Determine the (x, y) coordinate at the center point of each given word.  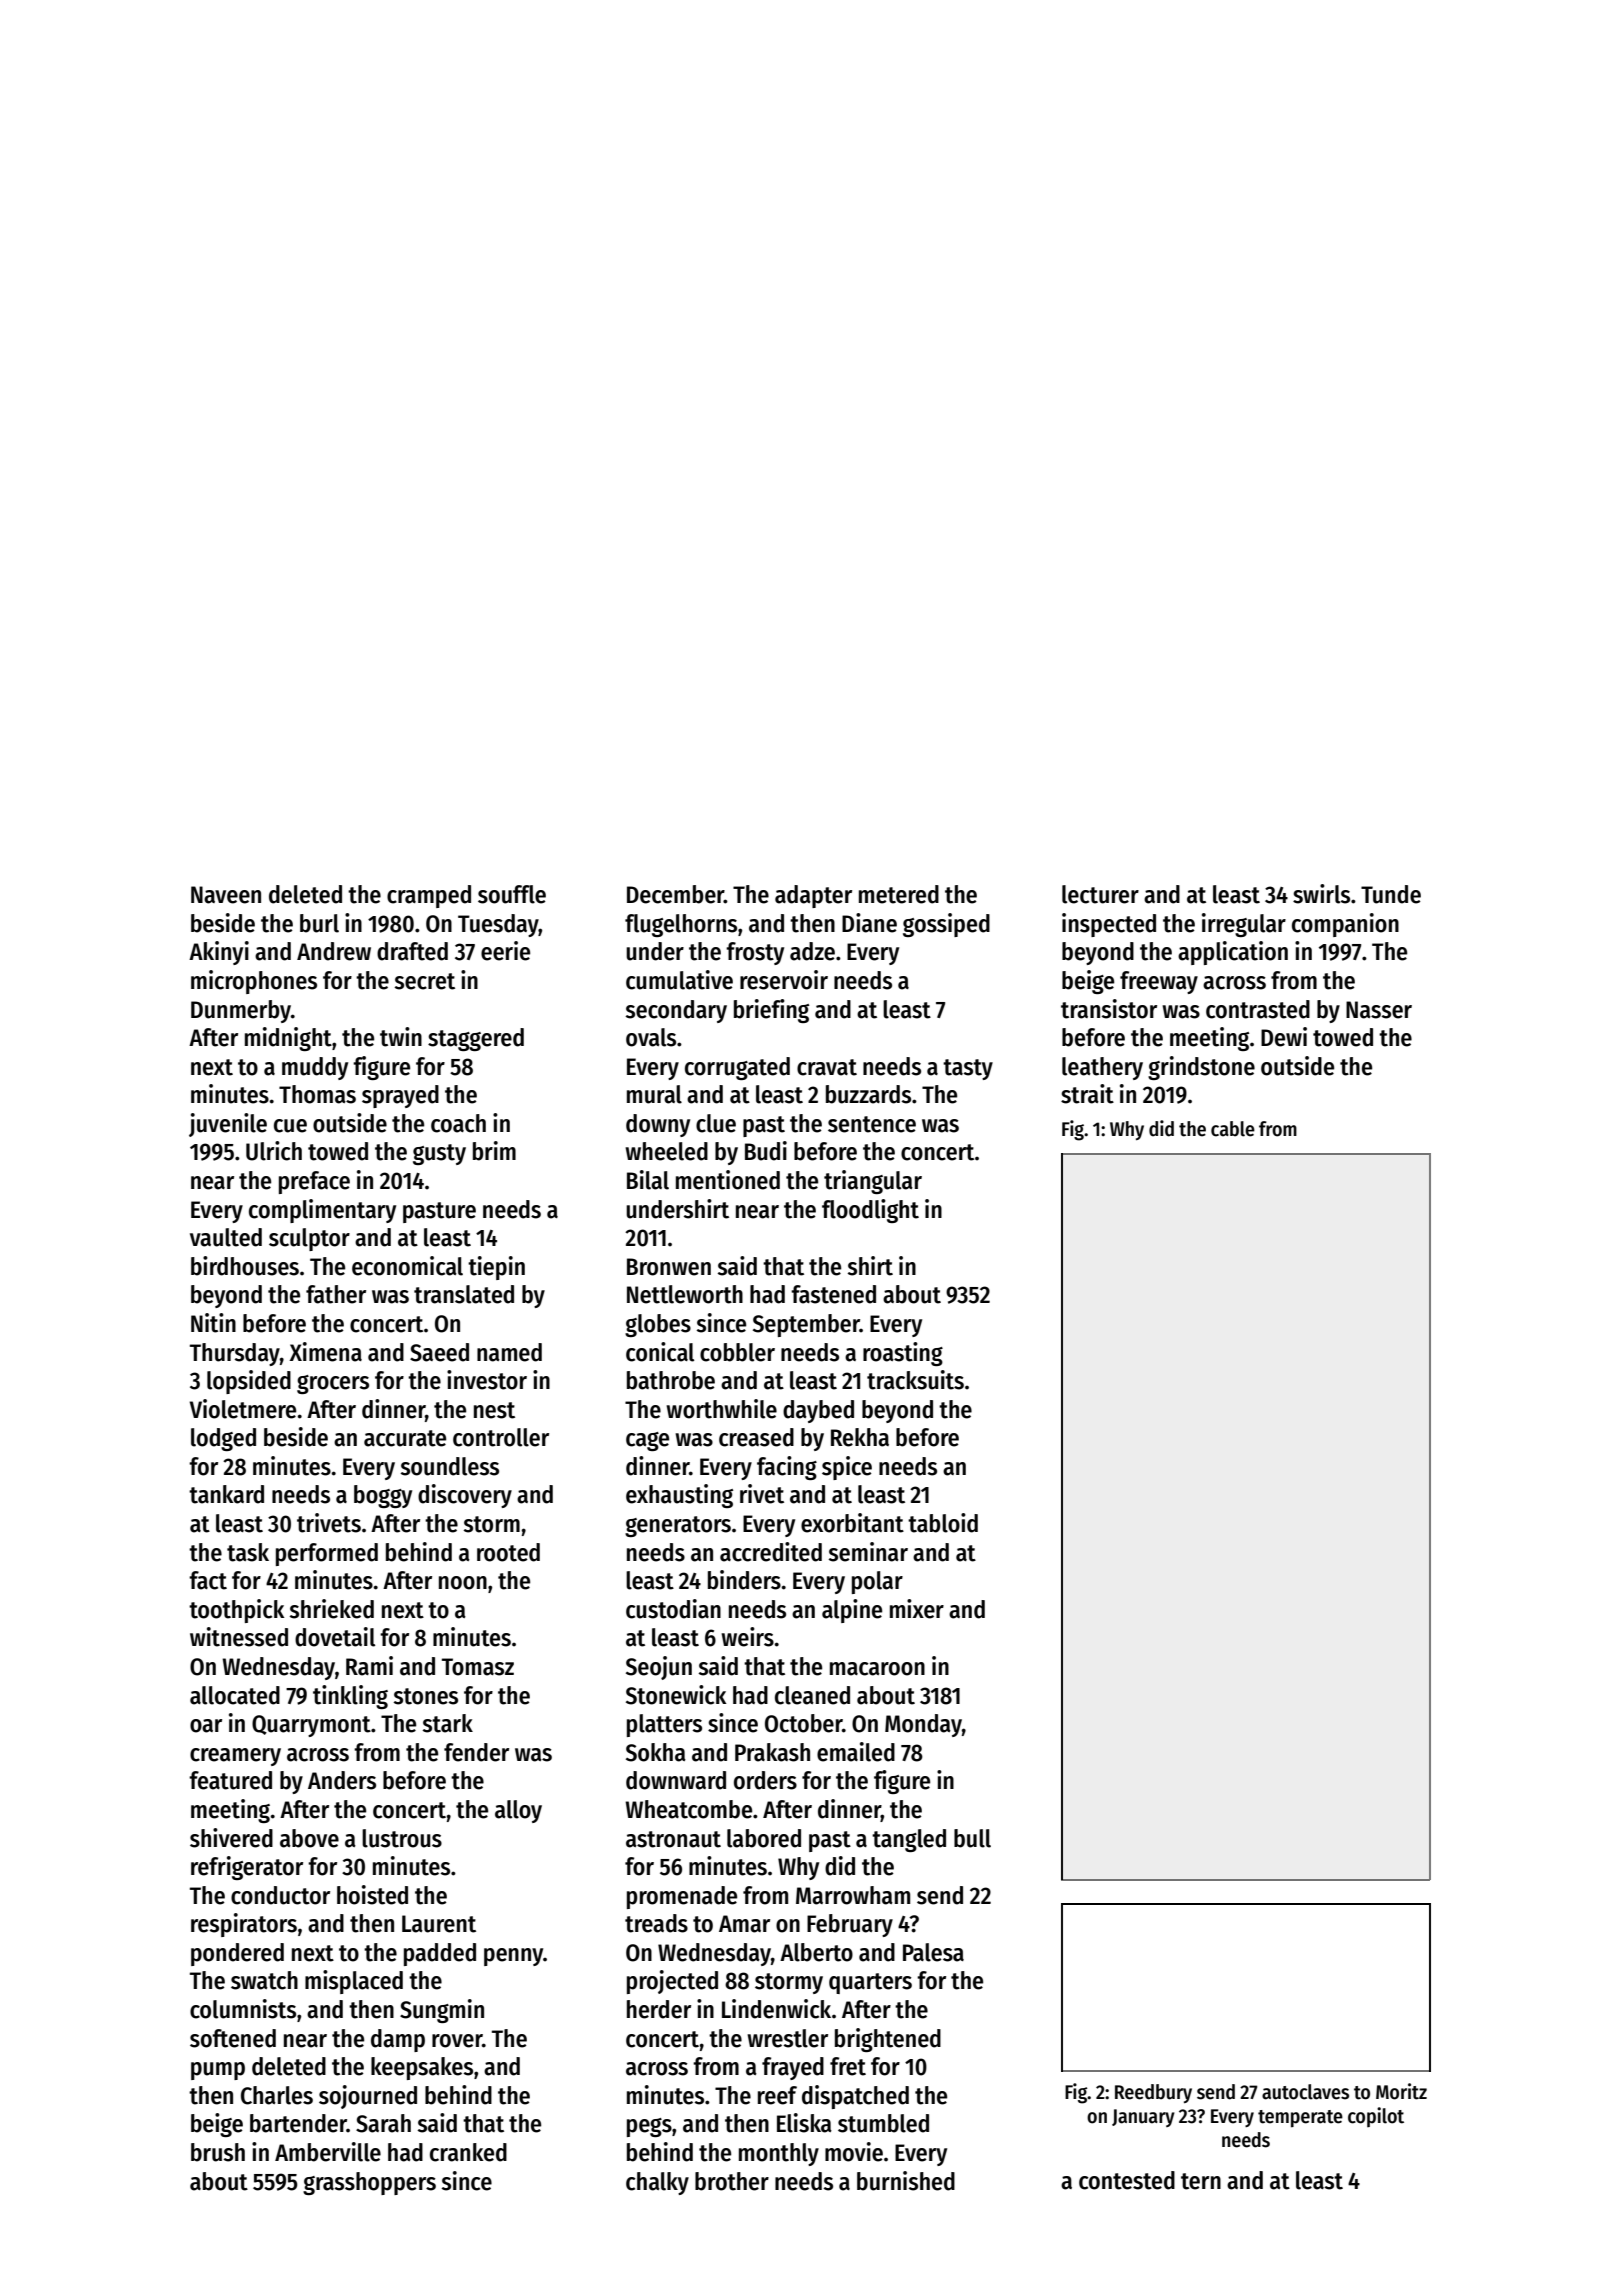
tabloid (943, 1523)
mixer (917, 1609)
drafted (412, 951)
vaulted (226, 1237)
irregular (1244, 925)
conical (660, 1352)
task (248, 1552)
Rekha (860, 1437)
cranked (468, 2152)
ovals (651, 1037)
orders (765, 1780)
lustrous (402, 1838)
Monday (923, 1725)
